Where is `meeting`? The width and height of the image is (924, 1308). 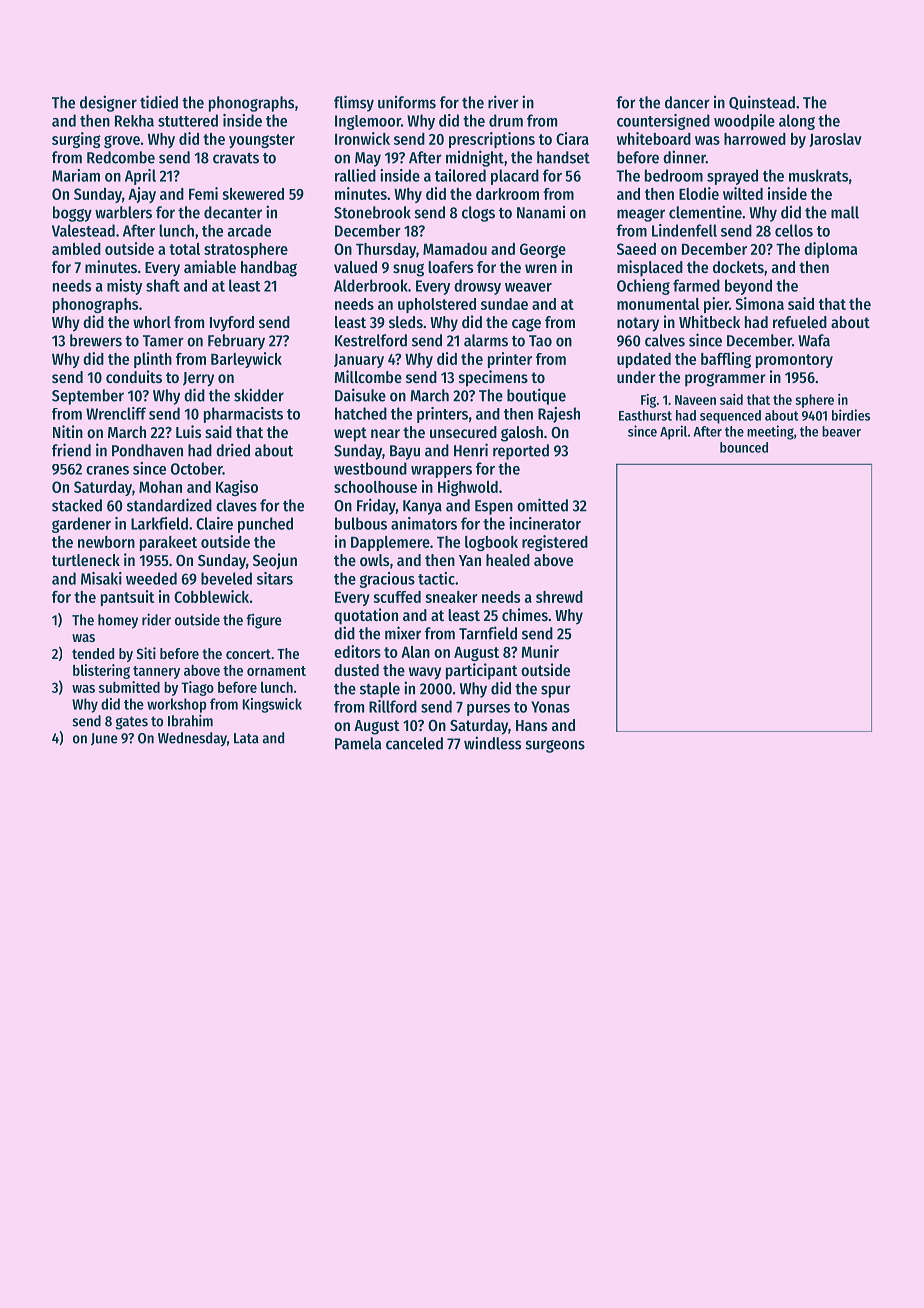
meeting is located at coordinates (770, 432).
